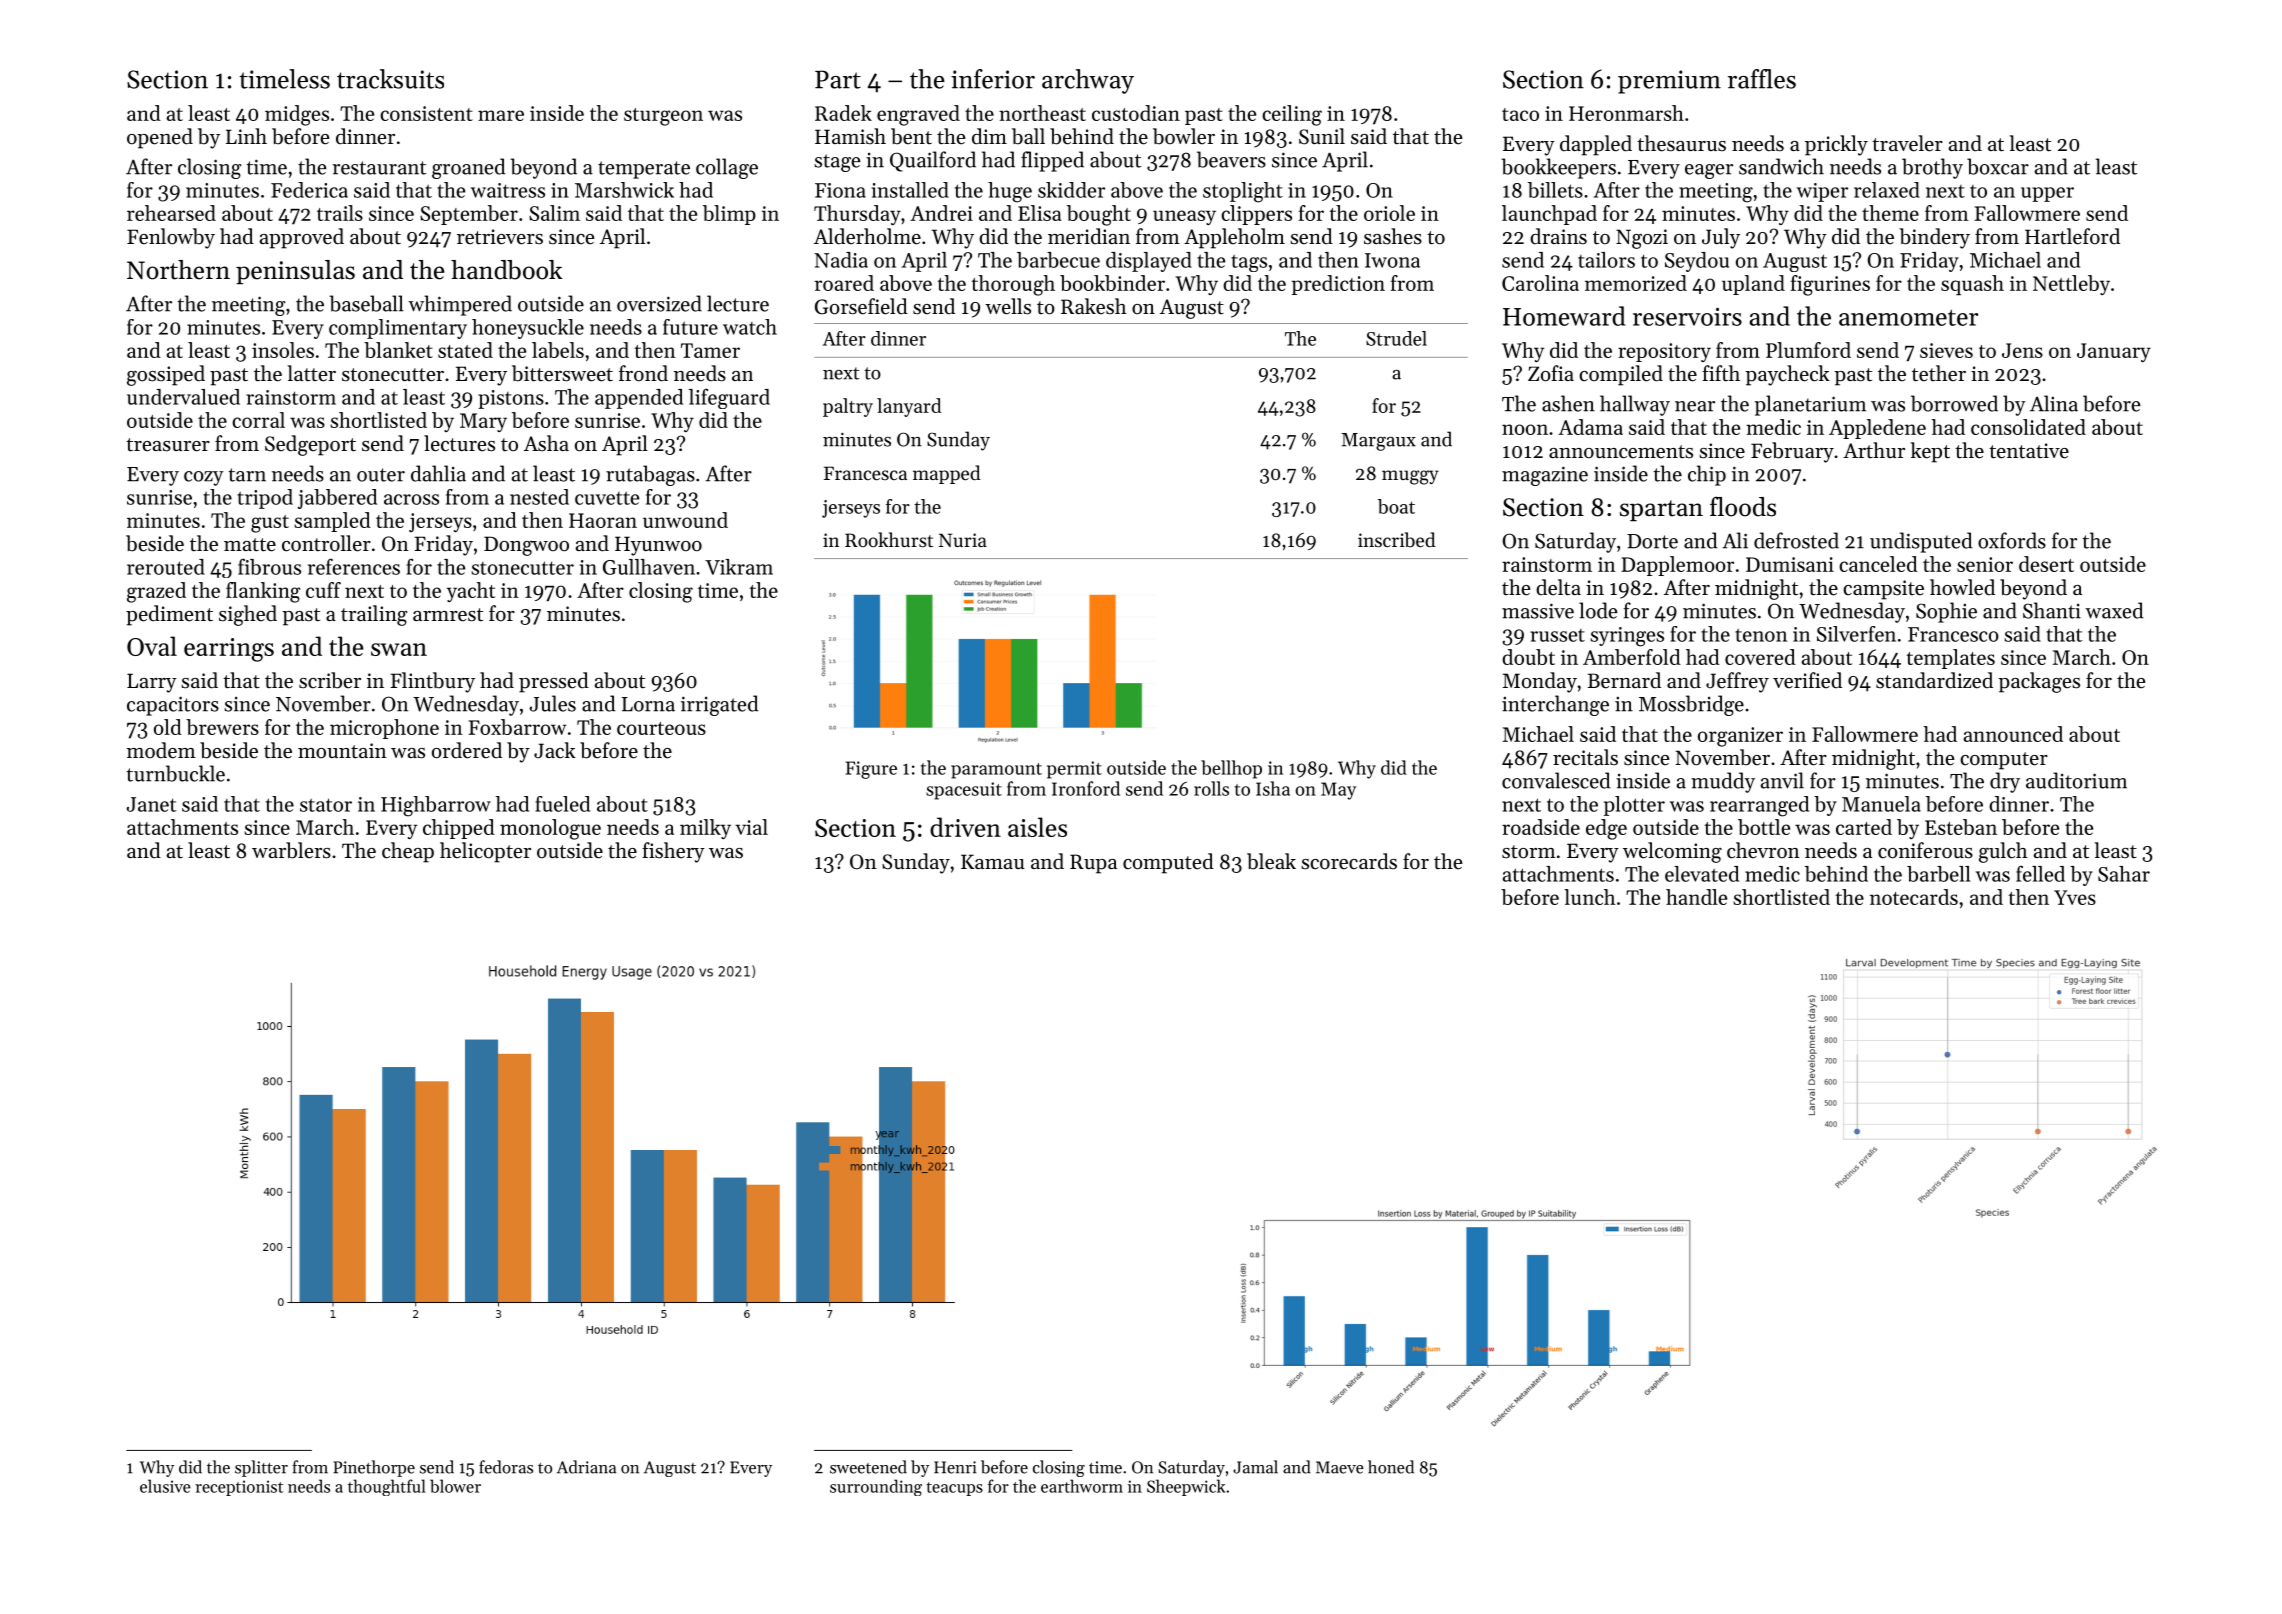 This screenshot has height=1614, width=2282. What do you see at coordinates (1520, 114) in the screenshot?
I see `taco` at bounding box center [1520, 114].
